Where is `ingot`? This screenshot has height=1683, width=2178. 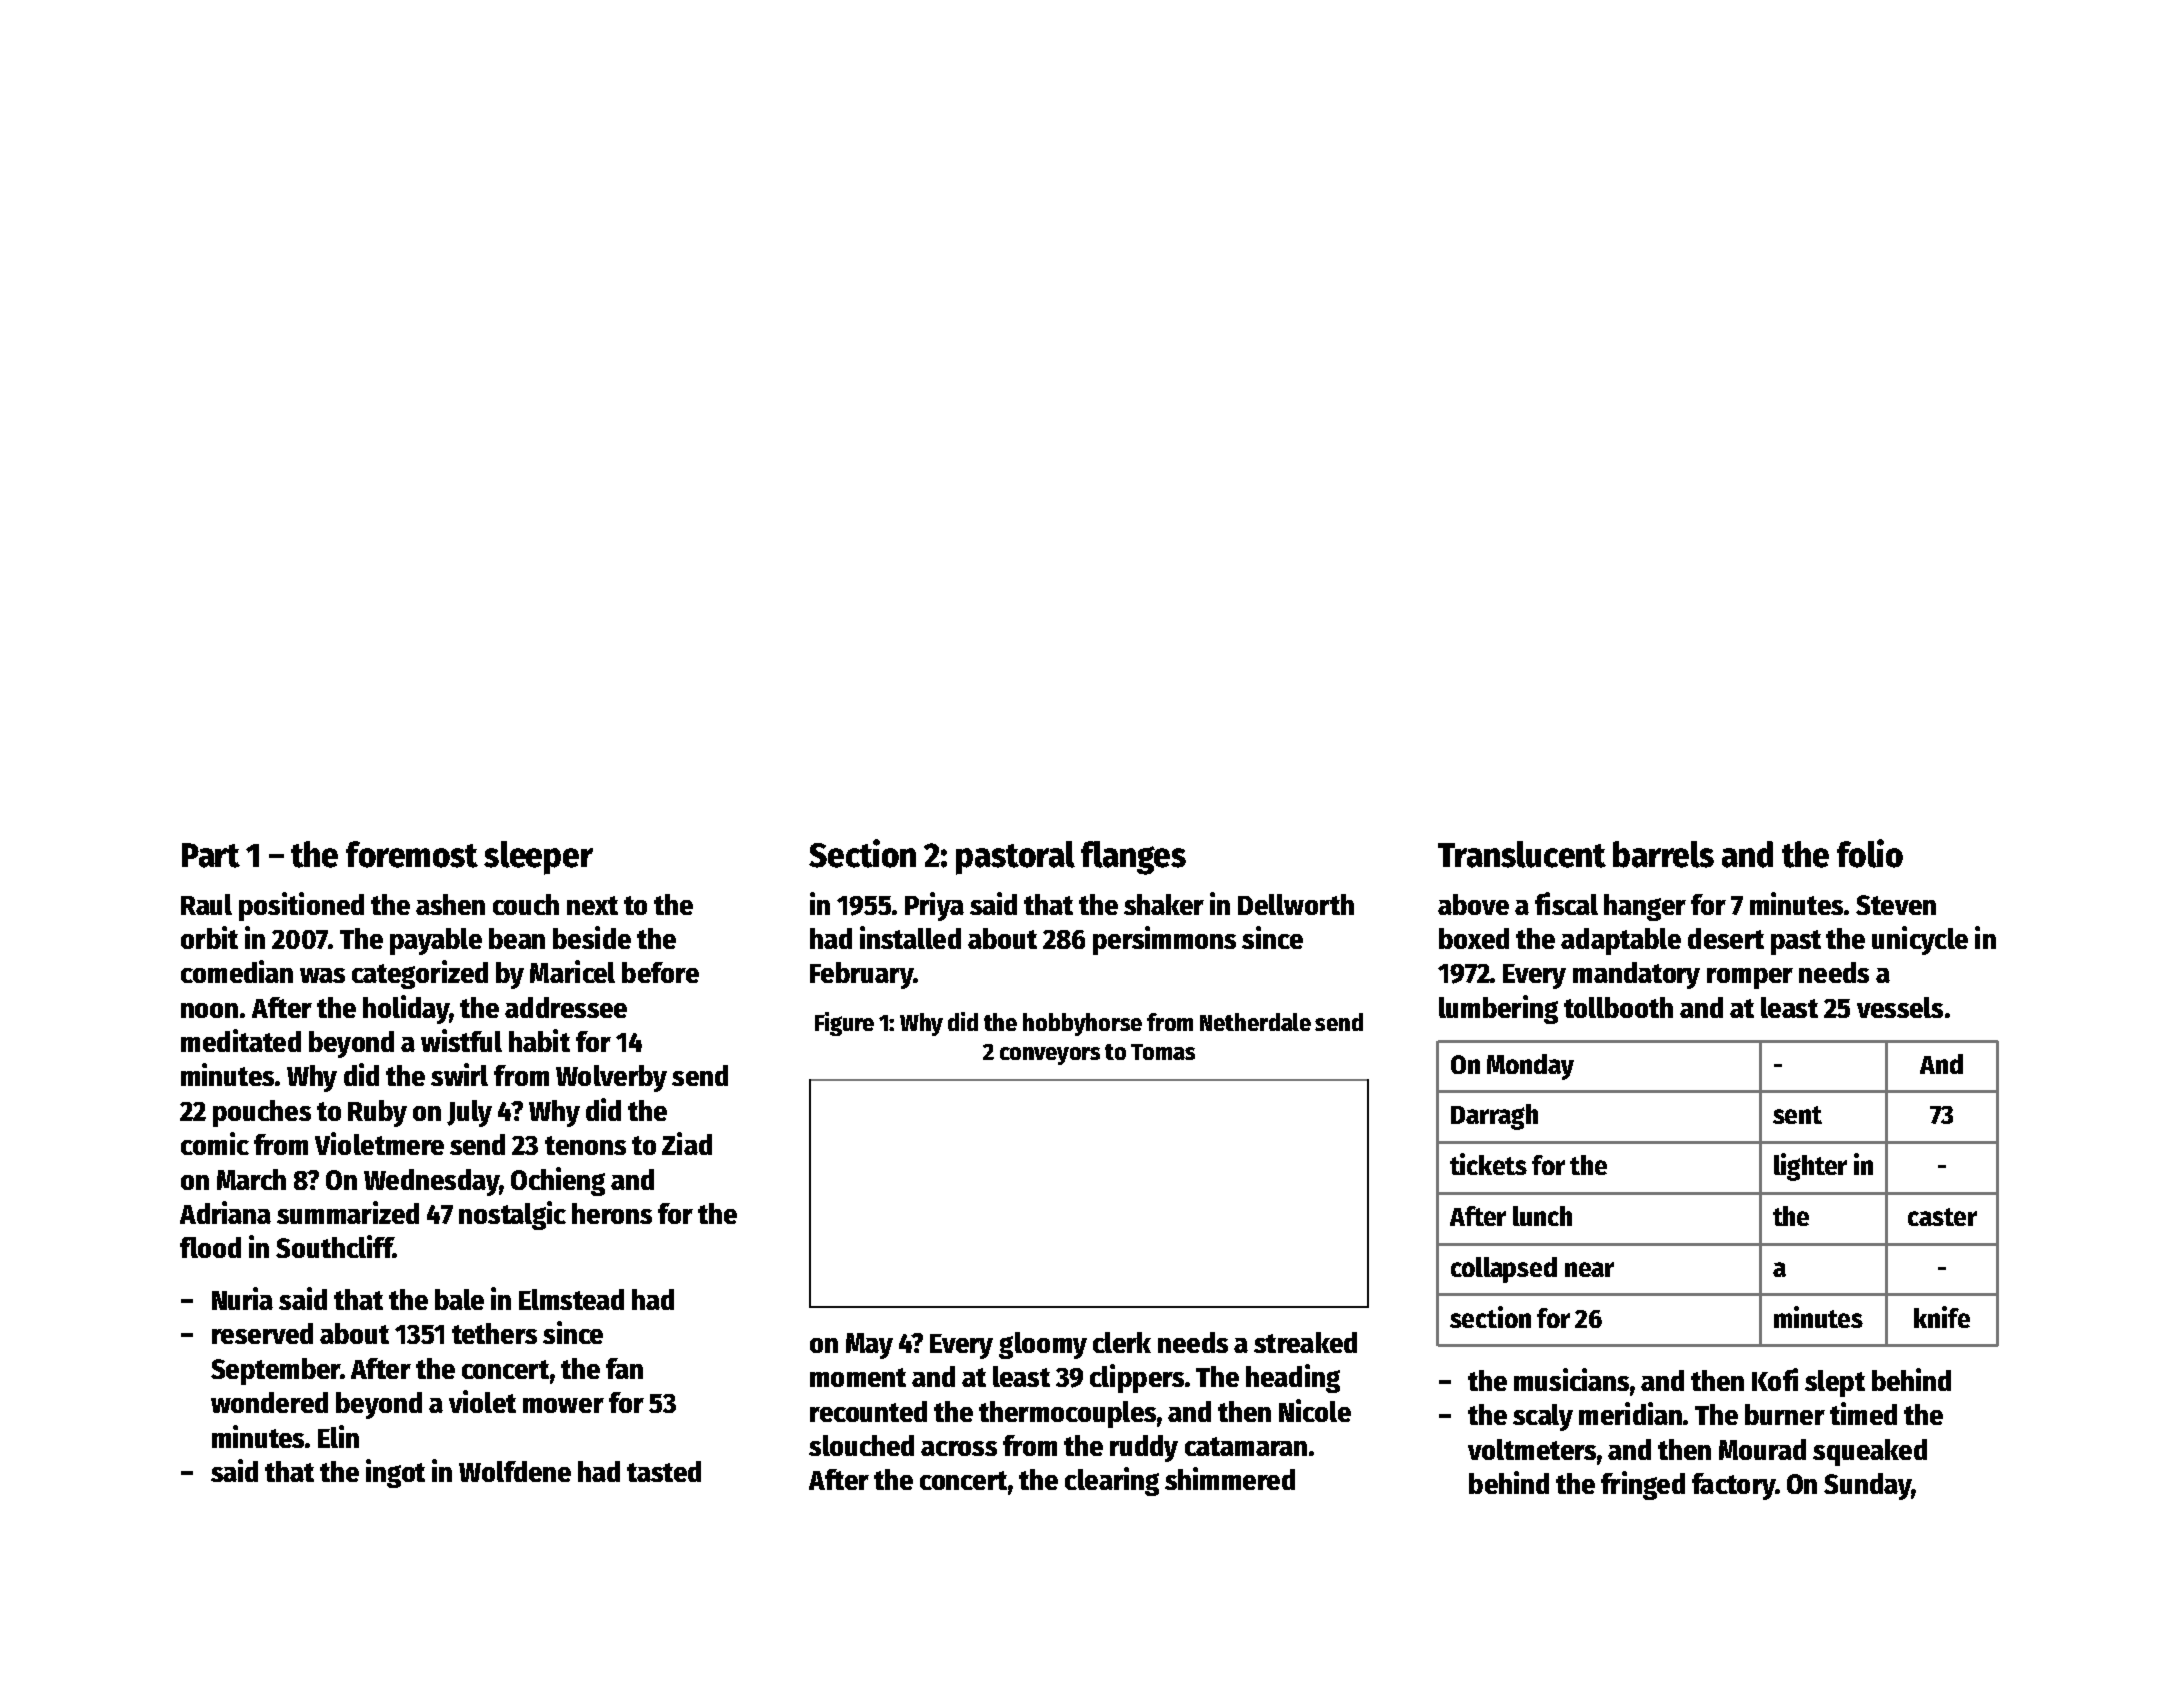
ingot is located at coordinates (395, 1473).
